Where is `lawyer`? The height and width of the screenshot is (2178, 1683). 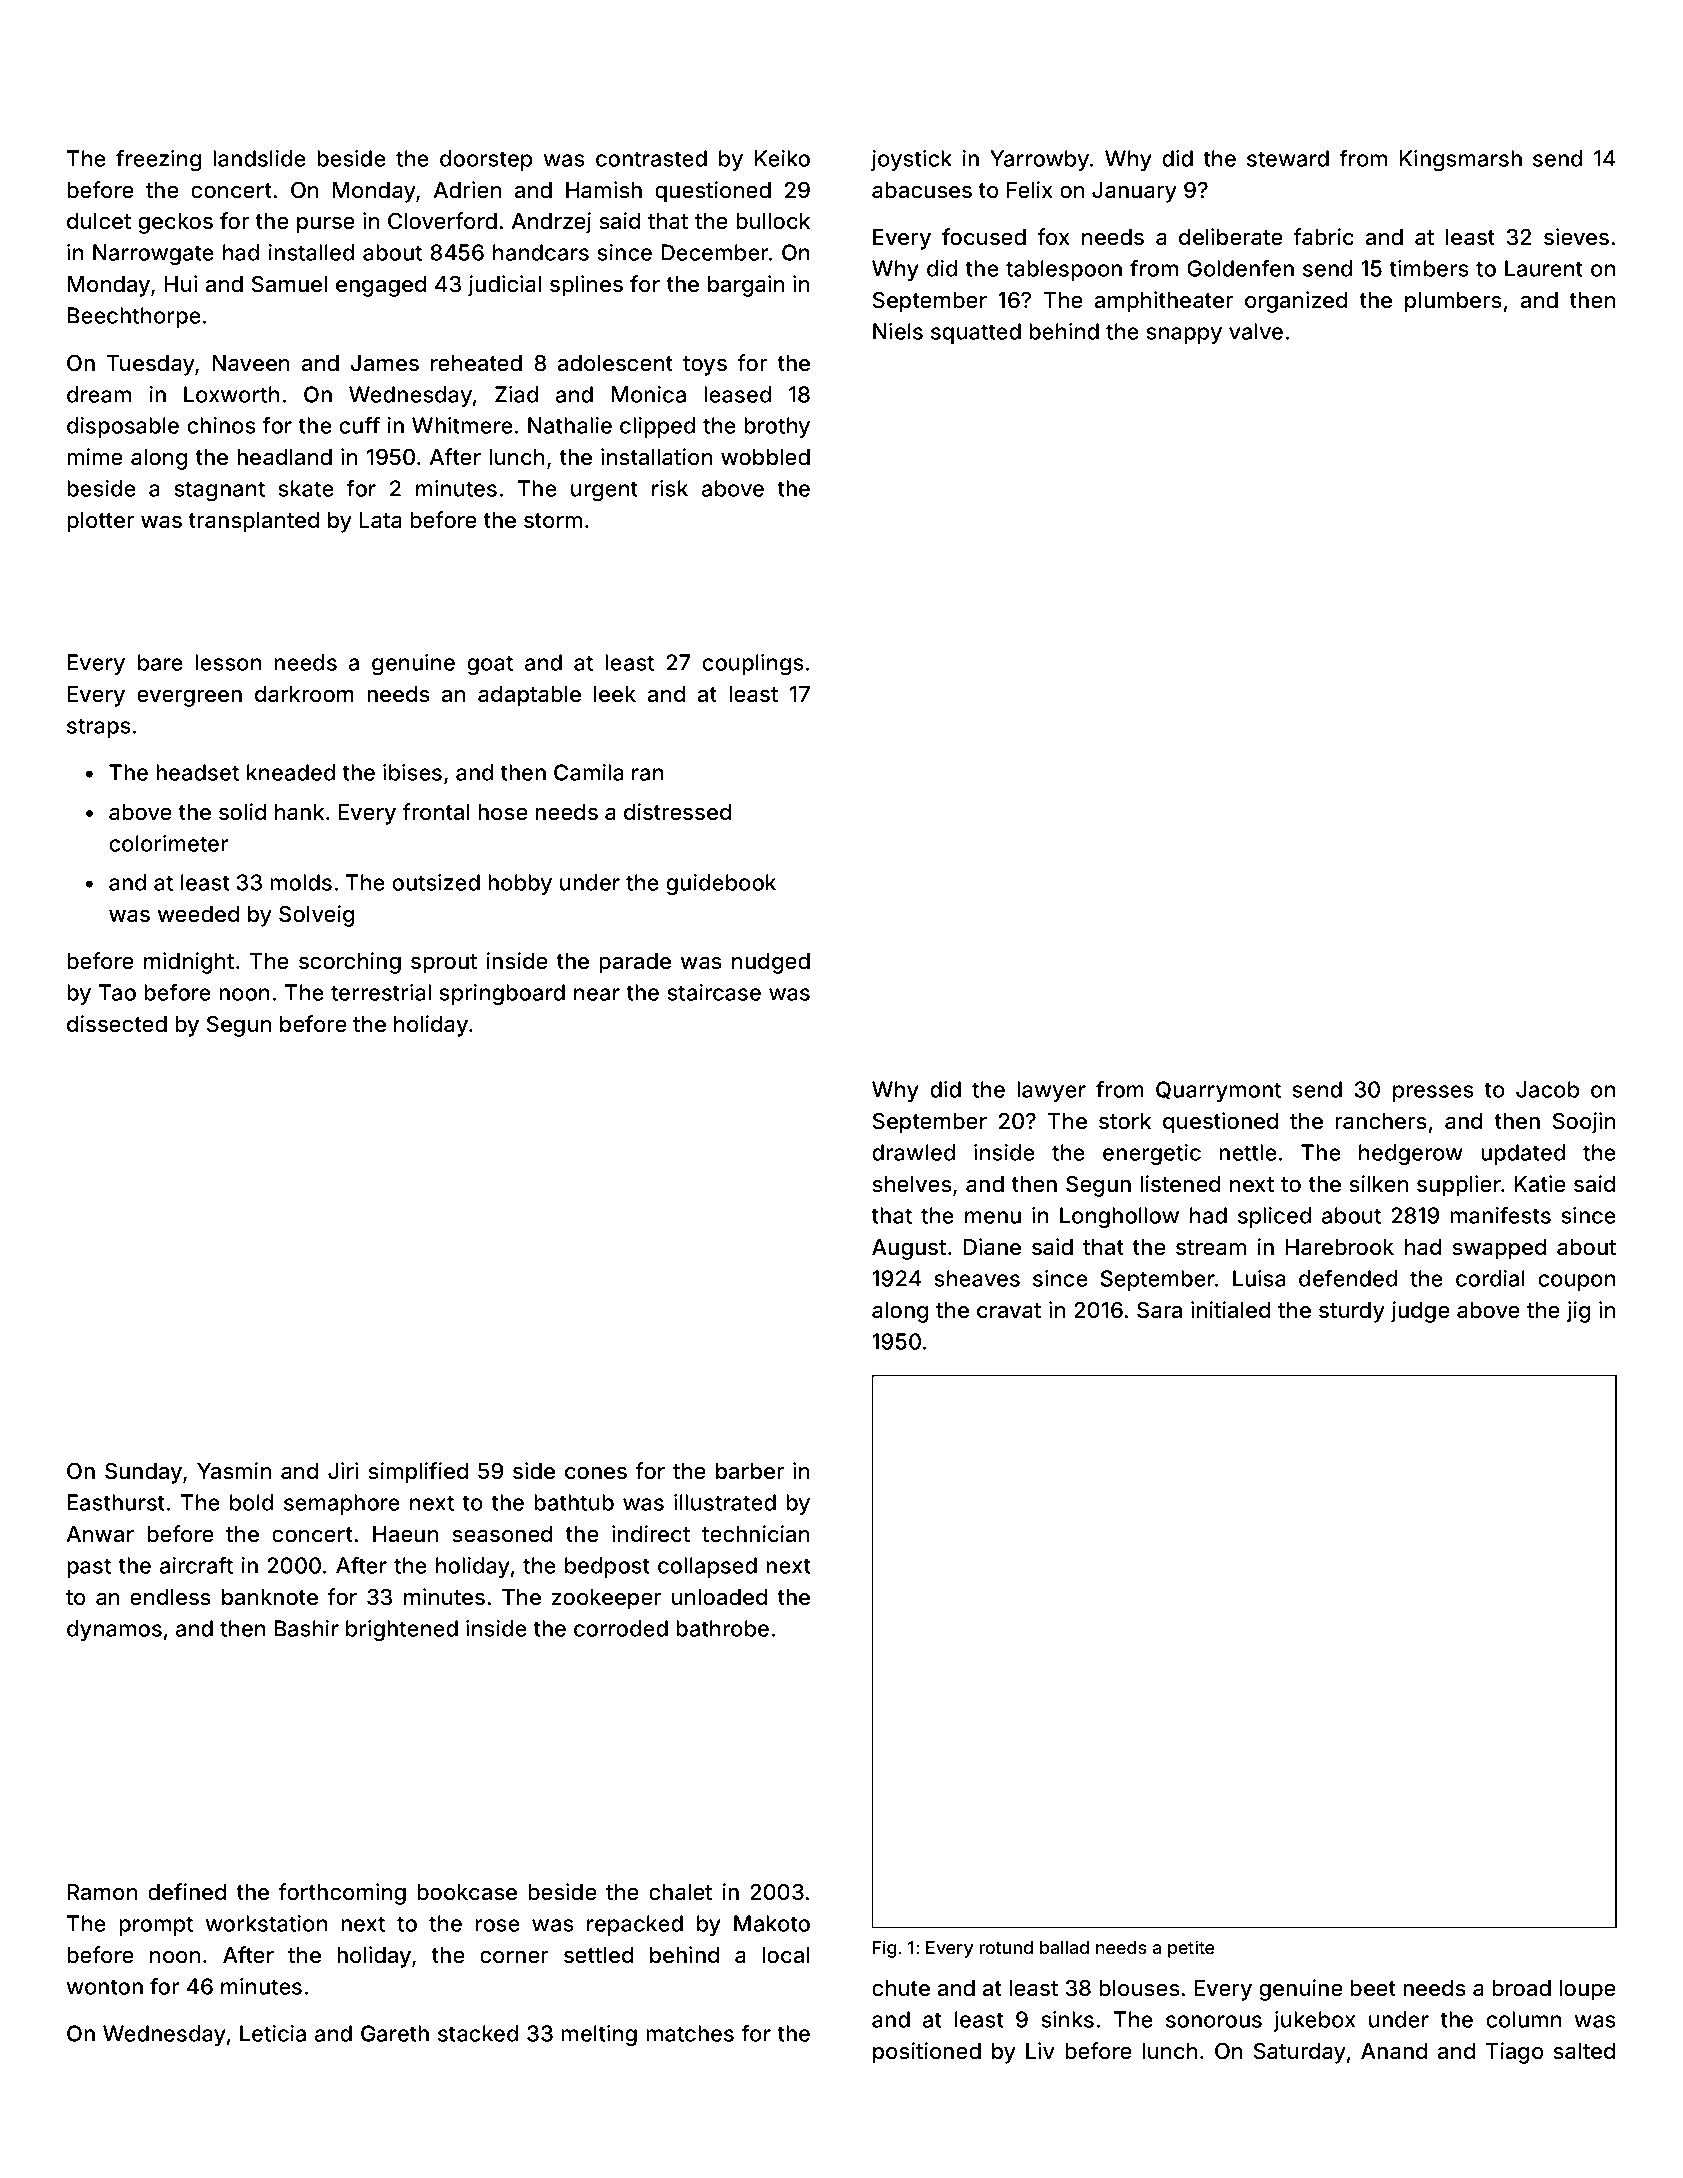 lawyer is located at coordinates (1051, 1091).
